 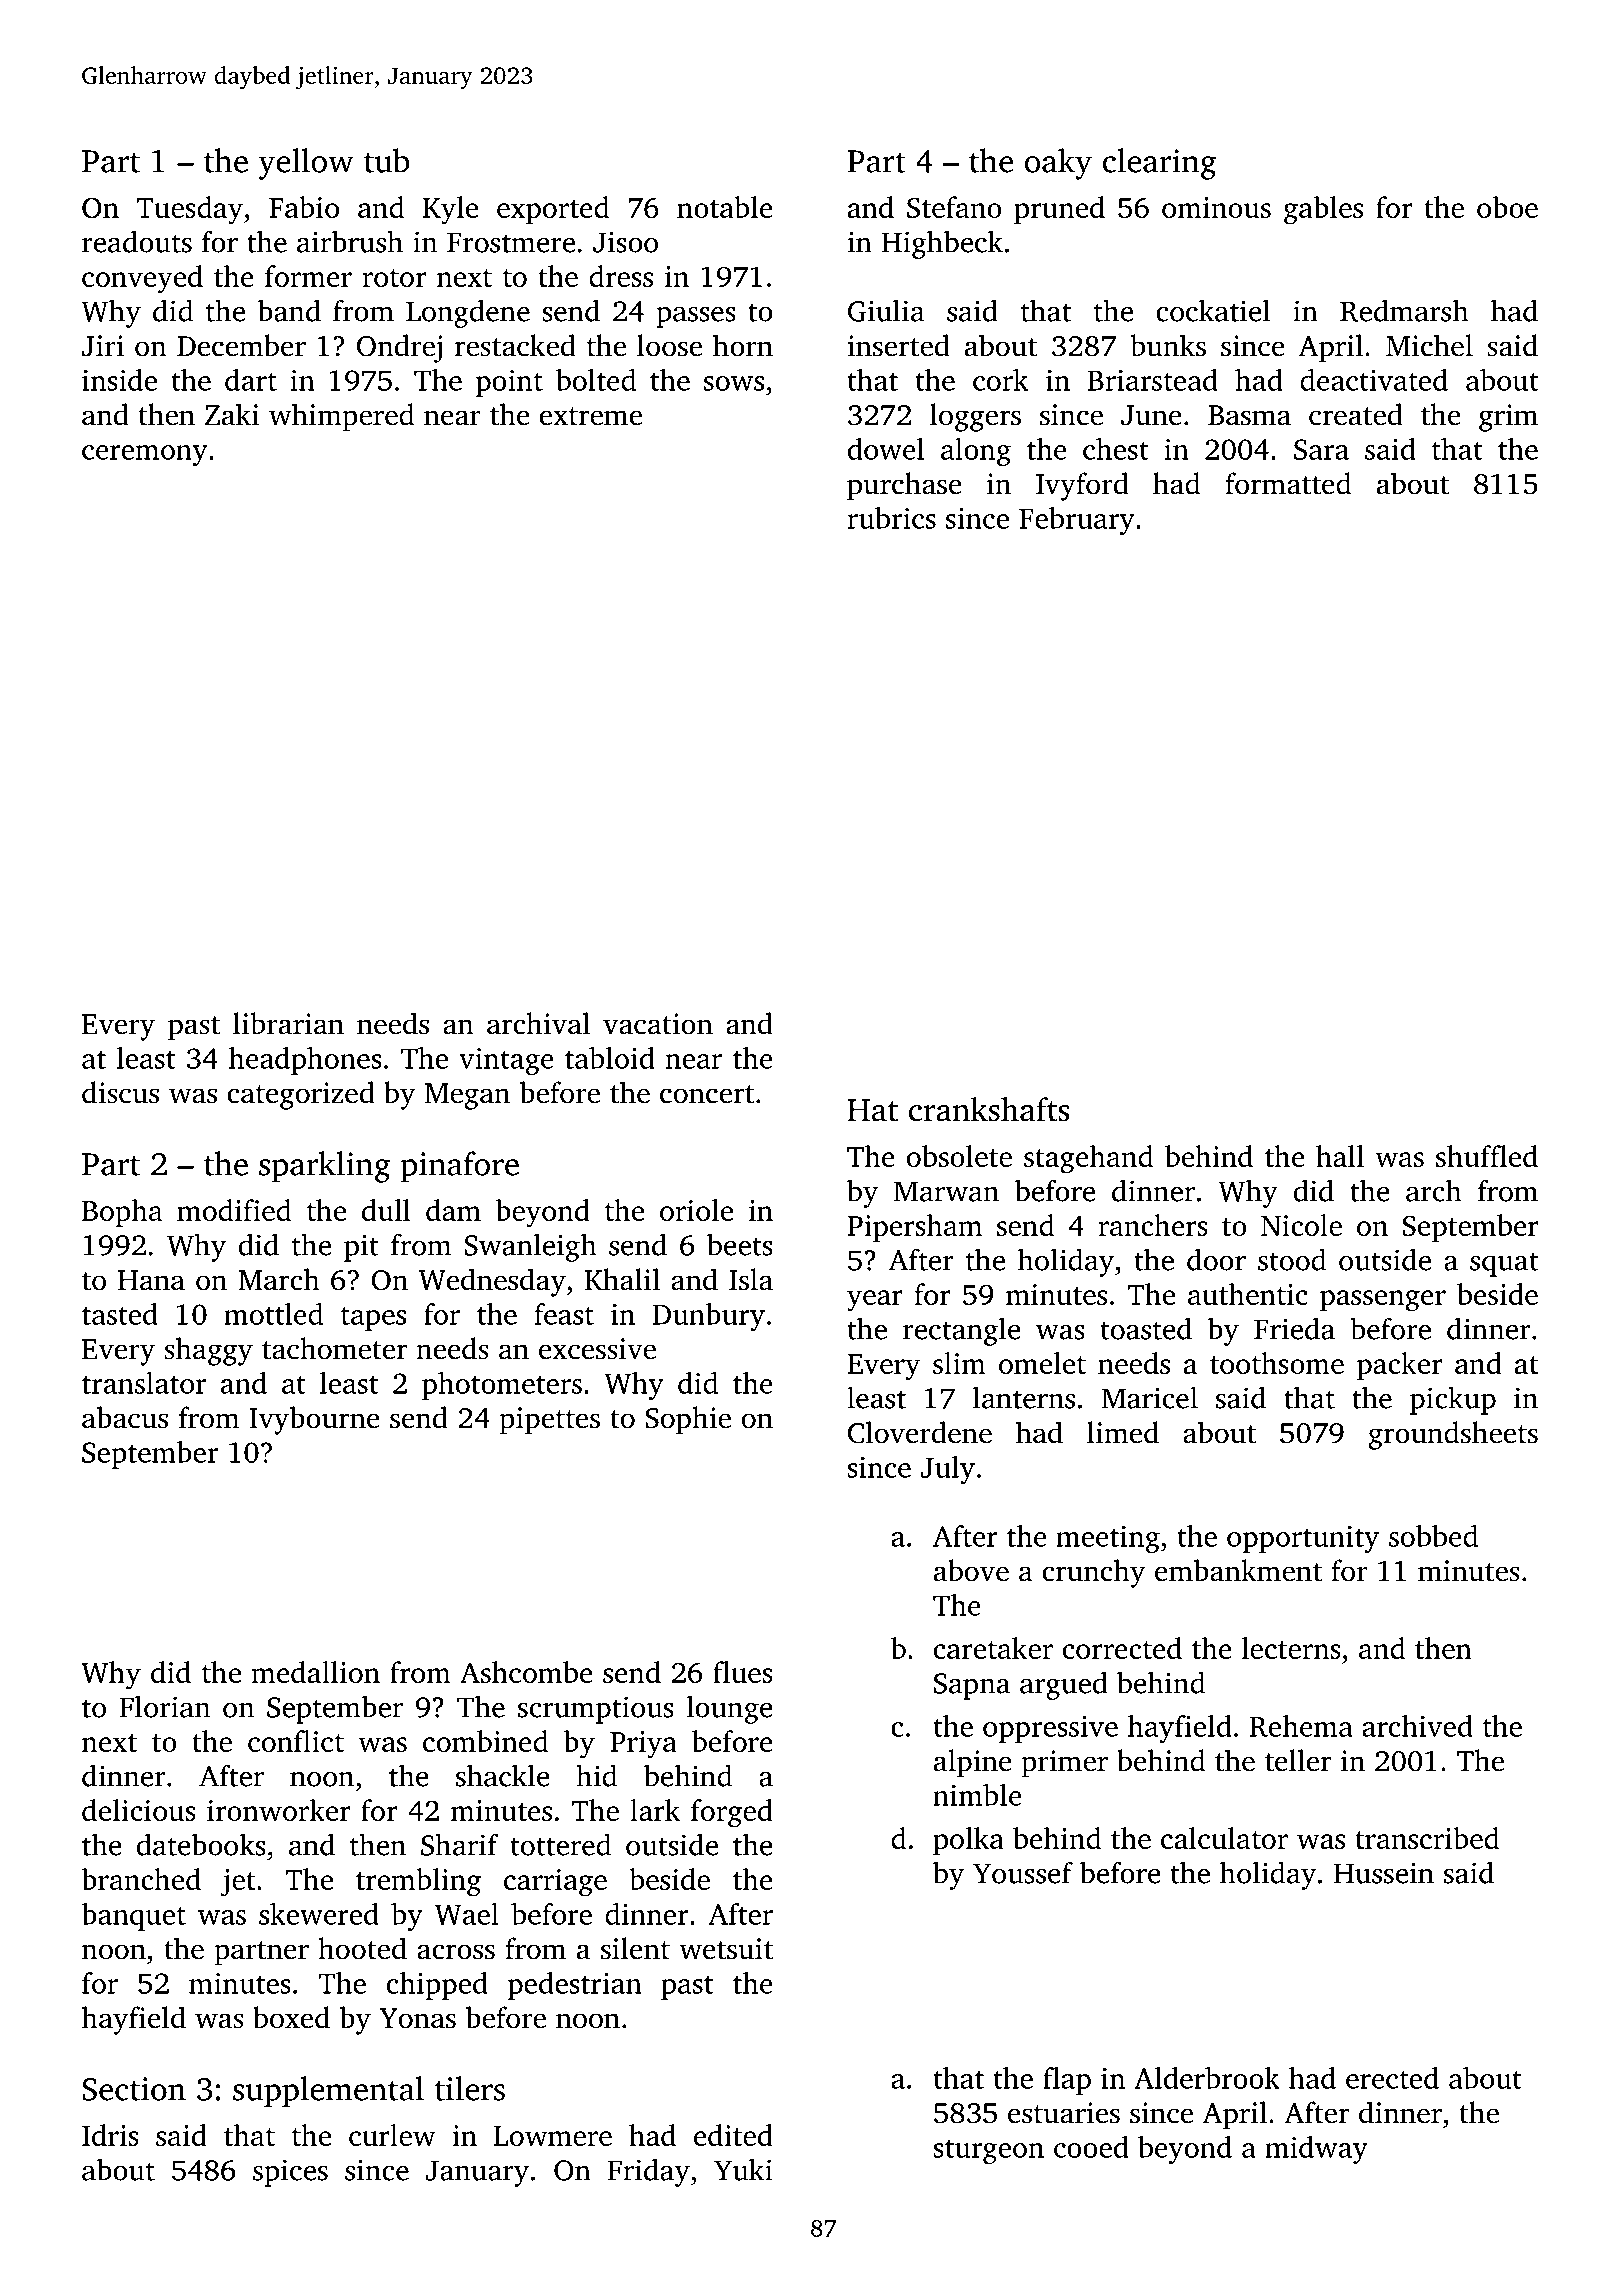 I want to click on oaky, so click(x=1058, y=164).
